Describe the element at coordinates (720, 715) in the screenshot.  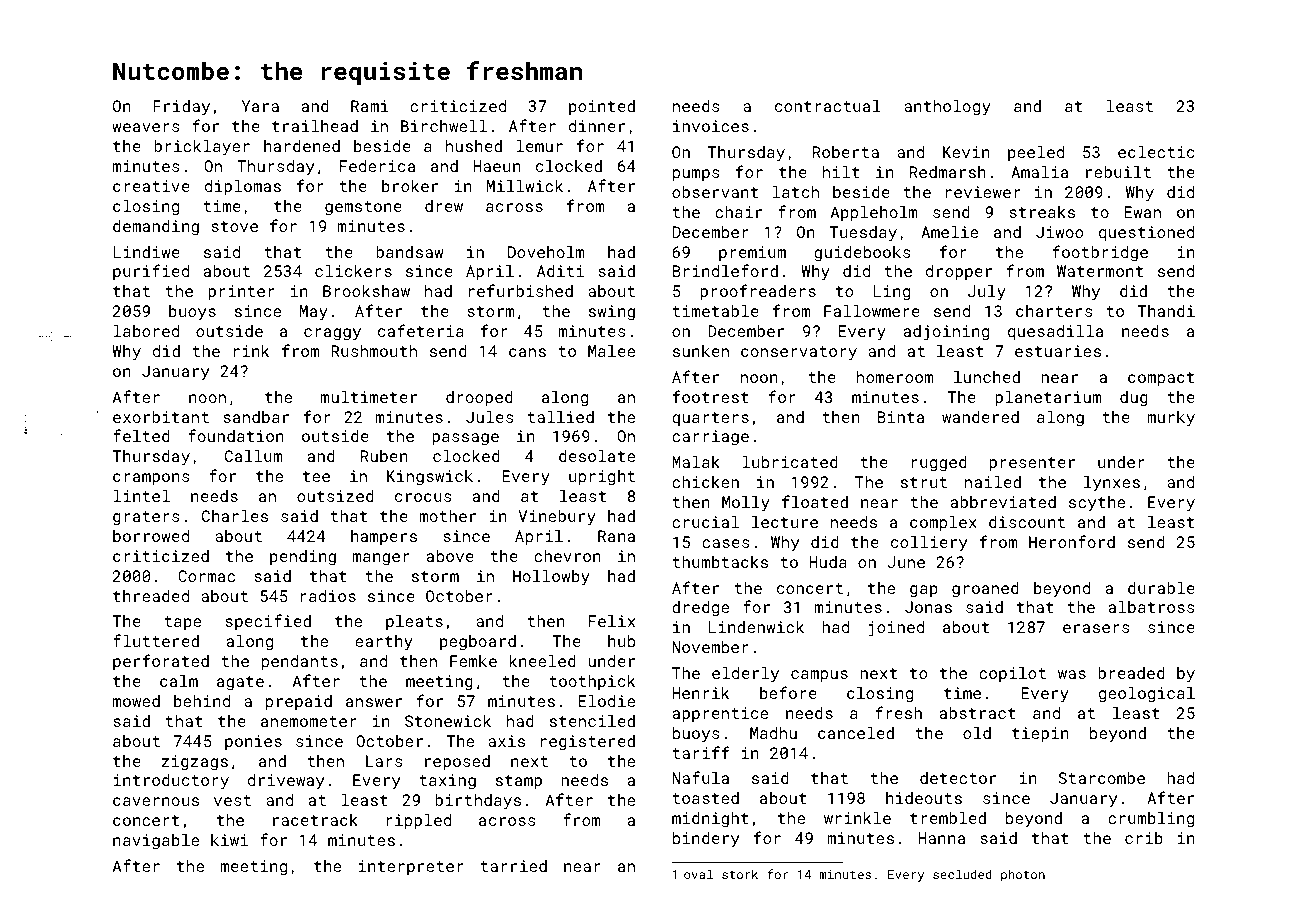
I see `apprentice` at that location.
